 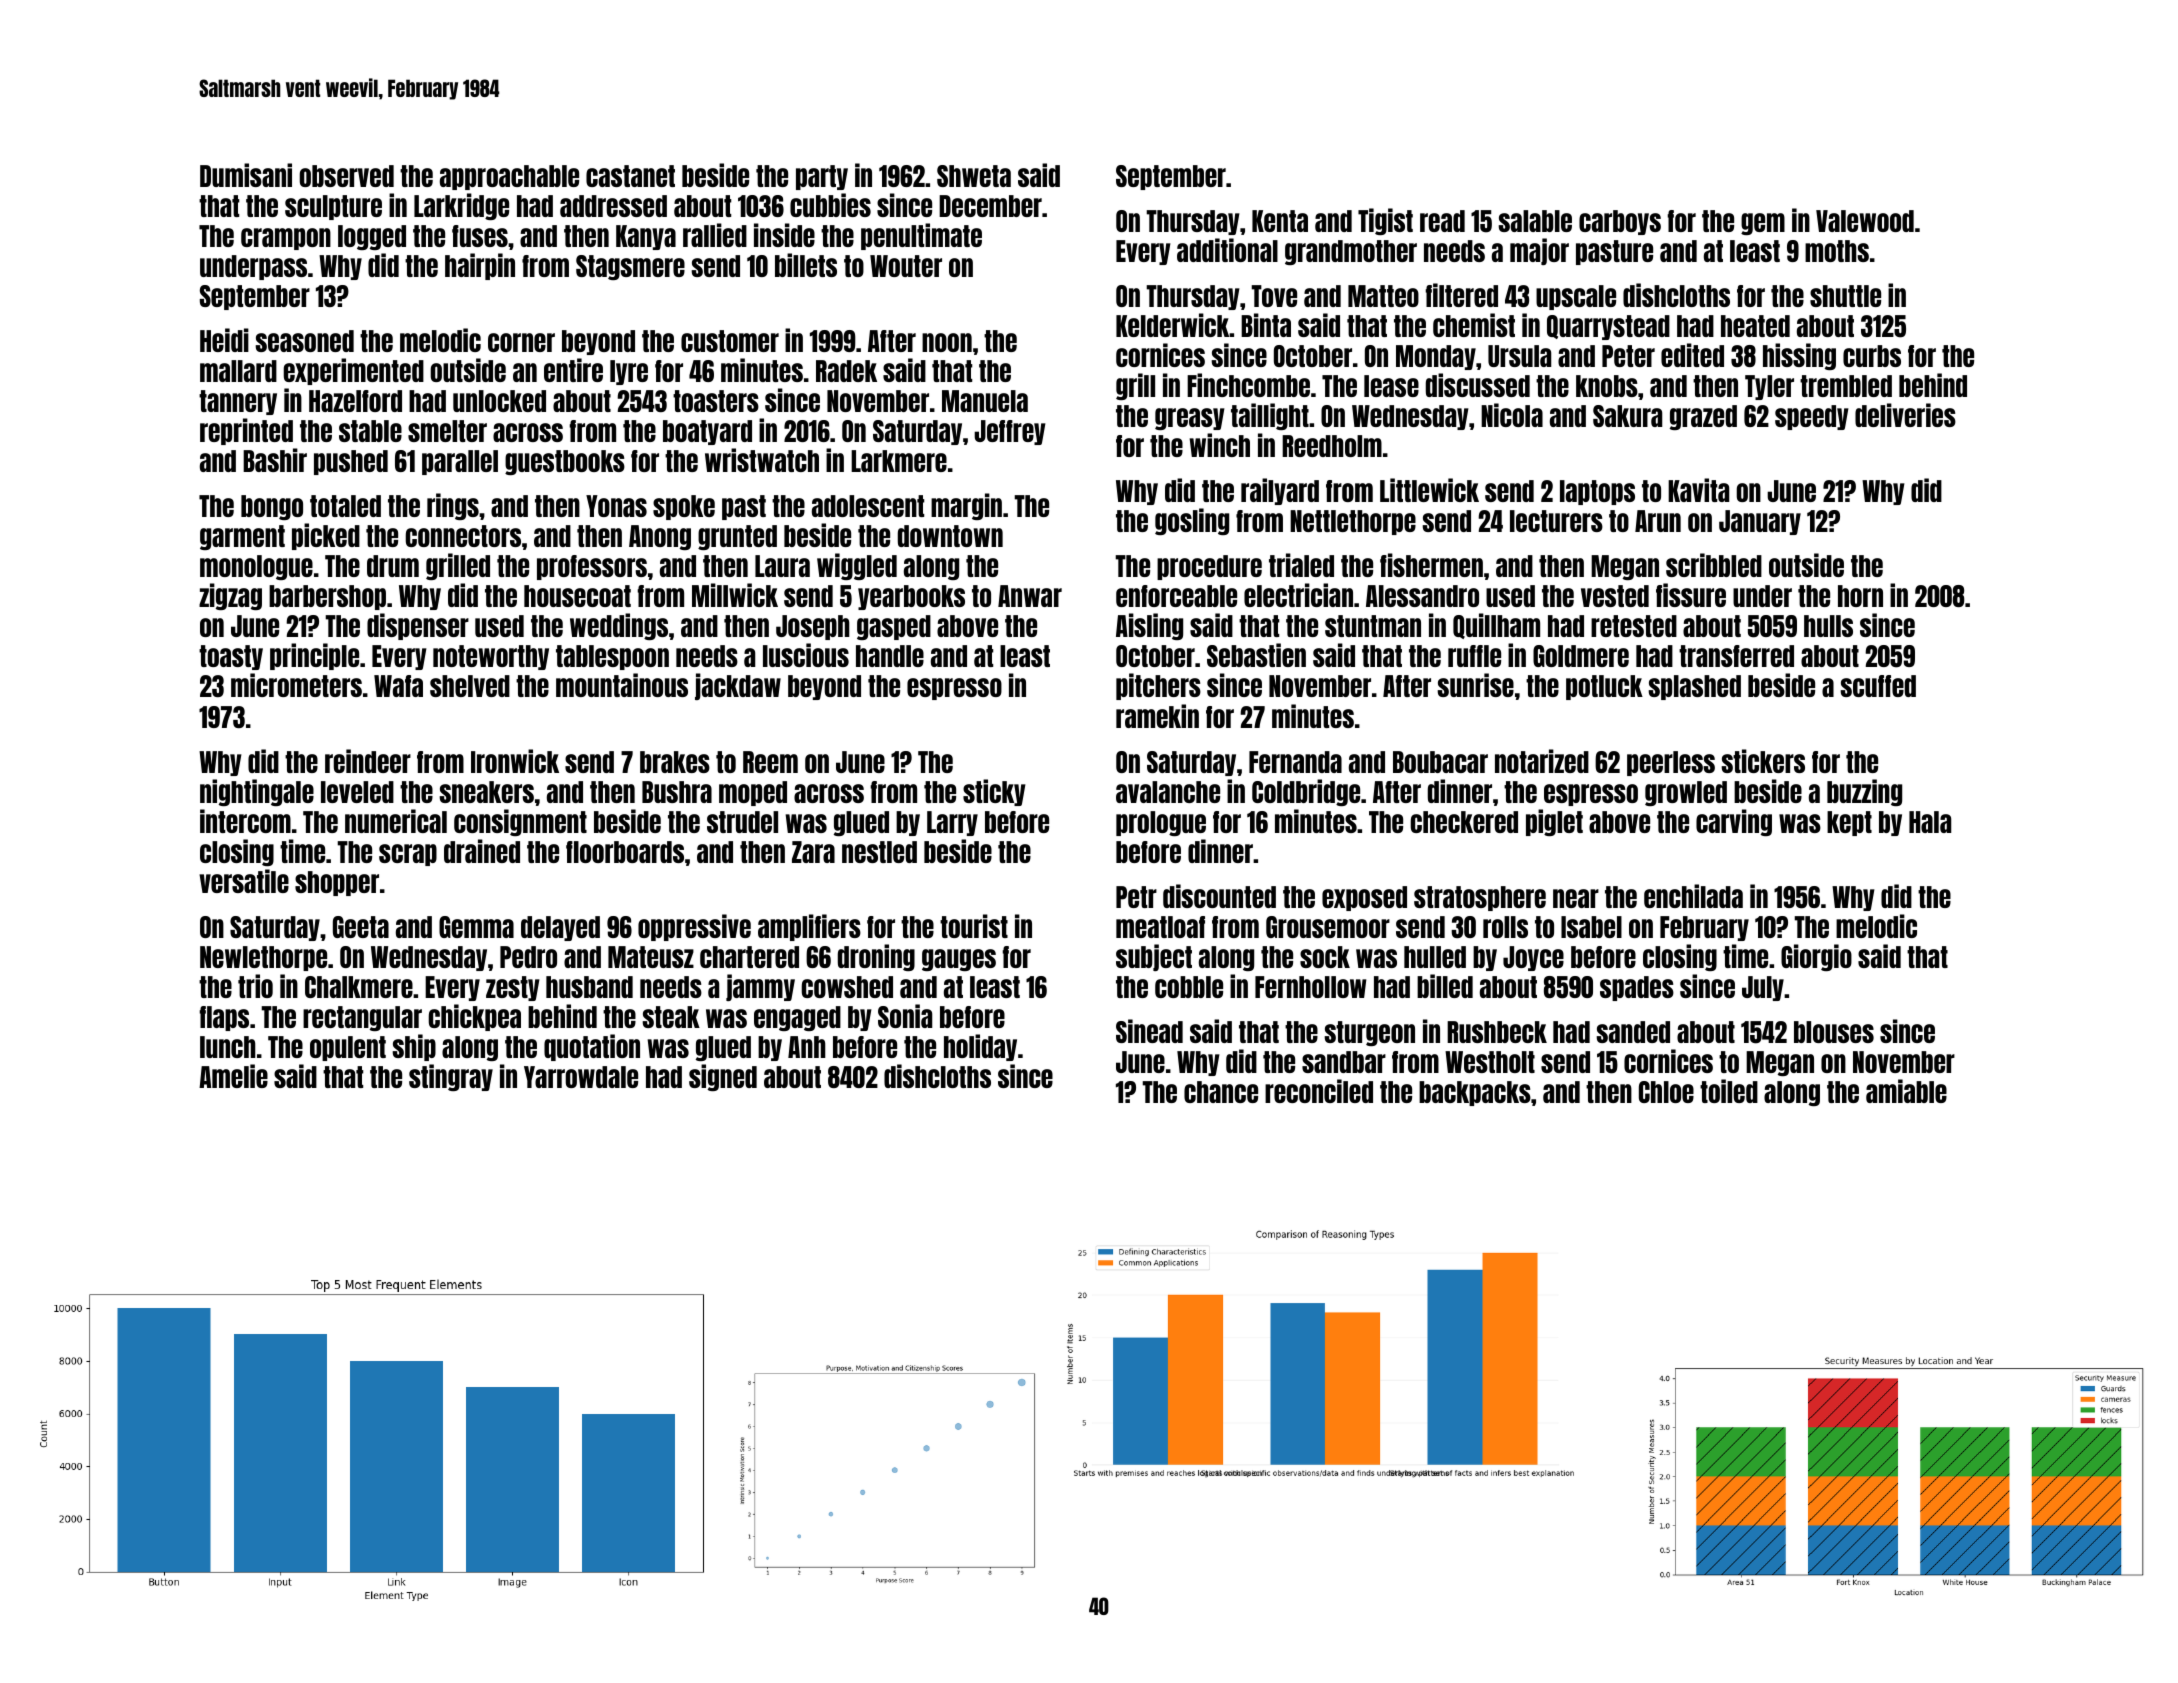 What do you see at coordinates (1298, 595) in the page?
I see `electrician` at bounding box center [1298, 595].
